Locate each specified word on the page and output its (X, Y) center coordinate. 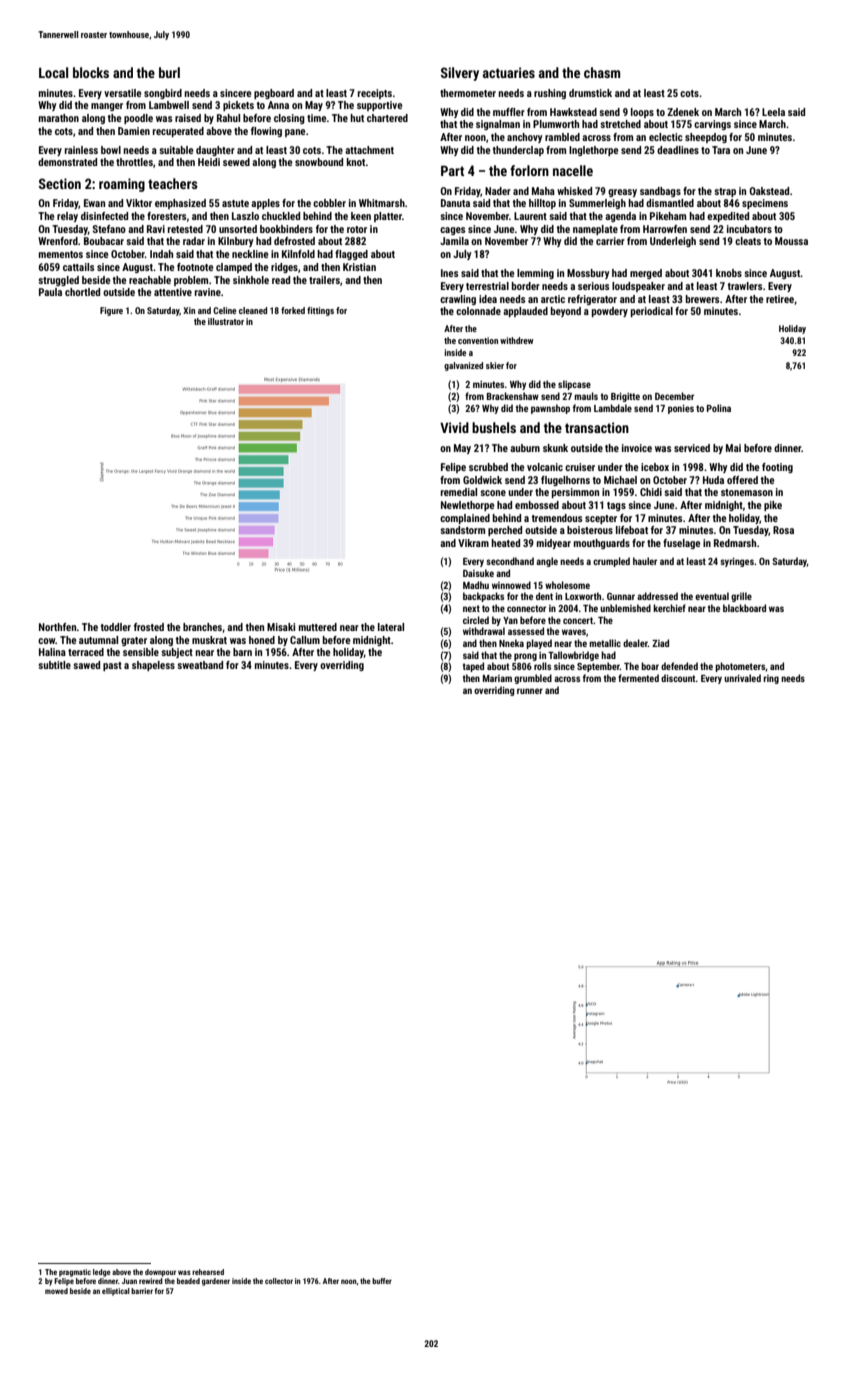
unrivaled (742, 678)
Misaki (281, 627)
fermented (638, 678)
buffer (382, 1281)
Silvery (460, 74)
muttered (318, 627)
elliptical (116, 1292)
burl (169, 72)
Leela (773, 112)
